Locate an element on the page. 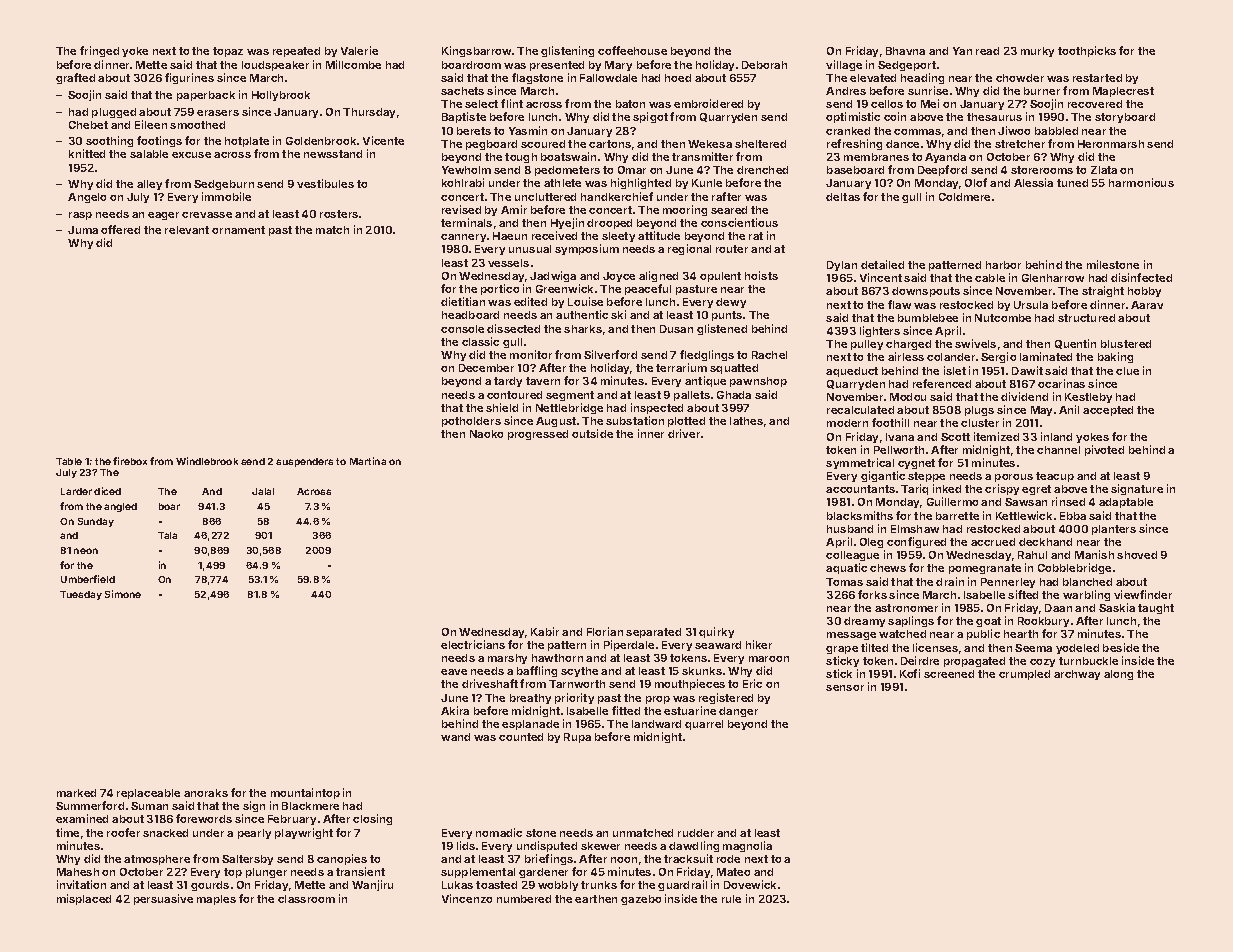  Dovewick is located at coordinates (750, 884).
